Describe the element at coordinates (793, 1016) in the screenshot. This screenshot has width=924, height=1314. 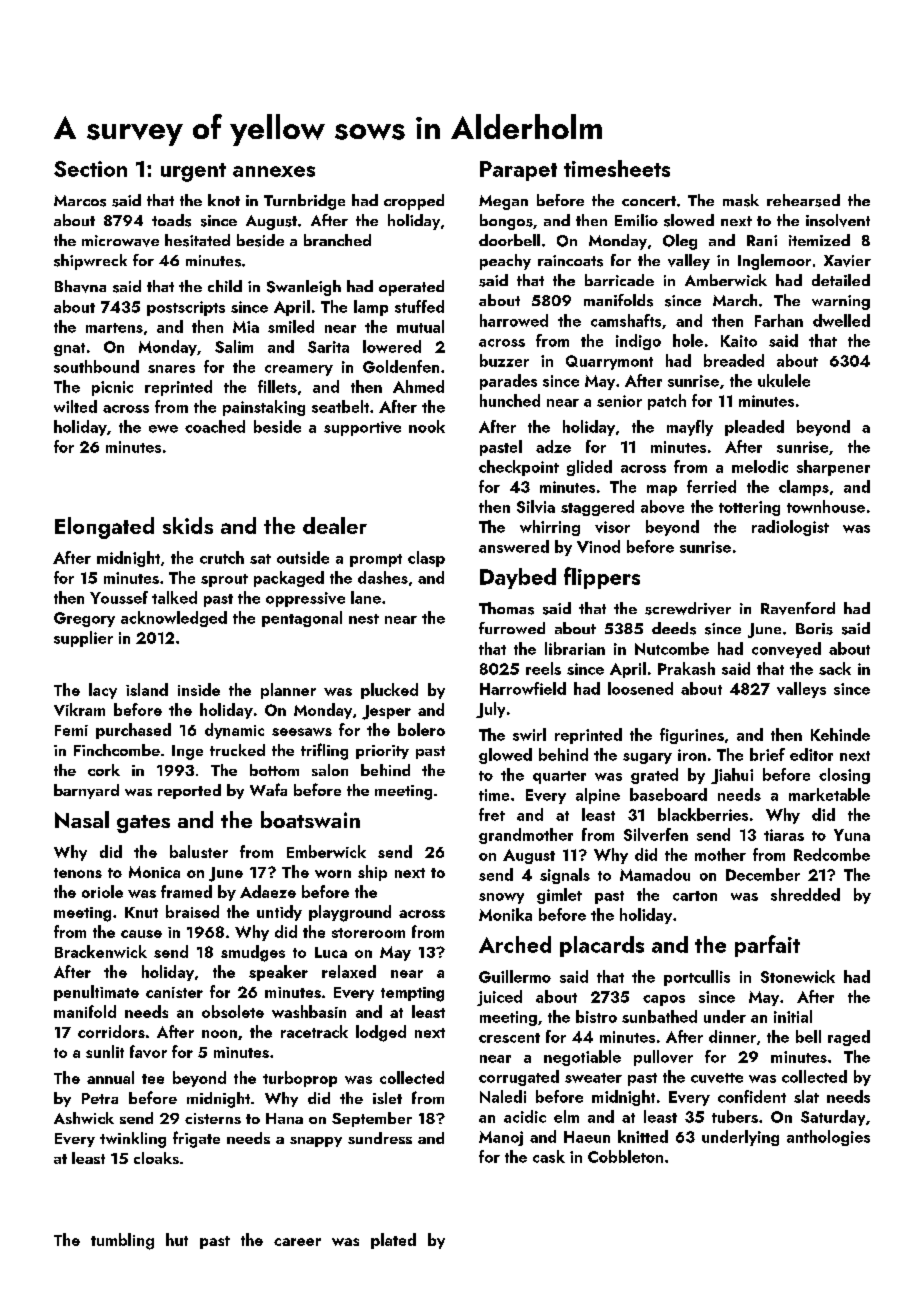
I see `initial` at that location.
